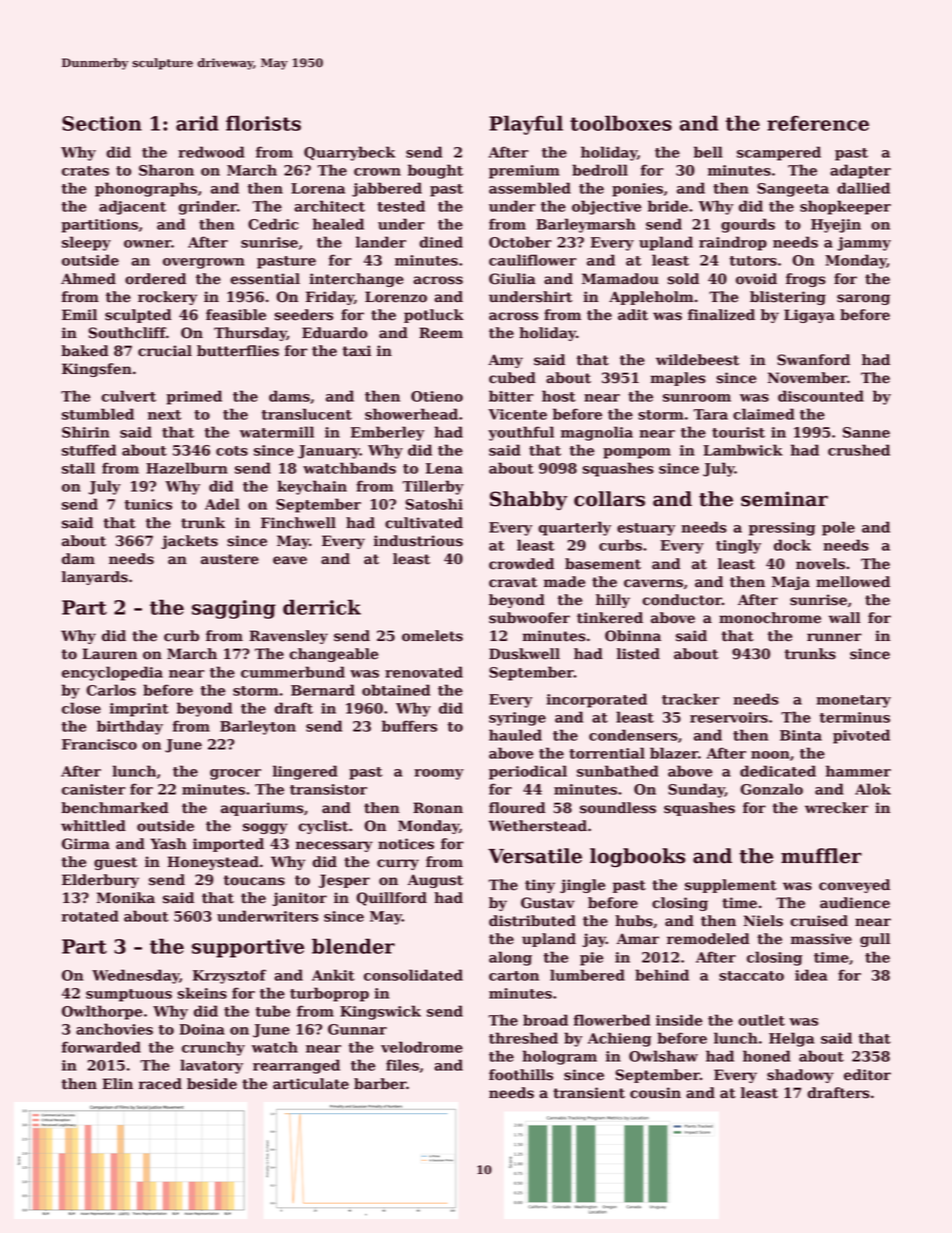 The image size is (952, 1233). Describe the element at coordinates (607, 207) in the document. I see `objective` at that location.
